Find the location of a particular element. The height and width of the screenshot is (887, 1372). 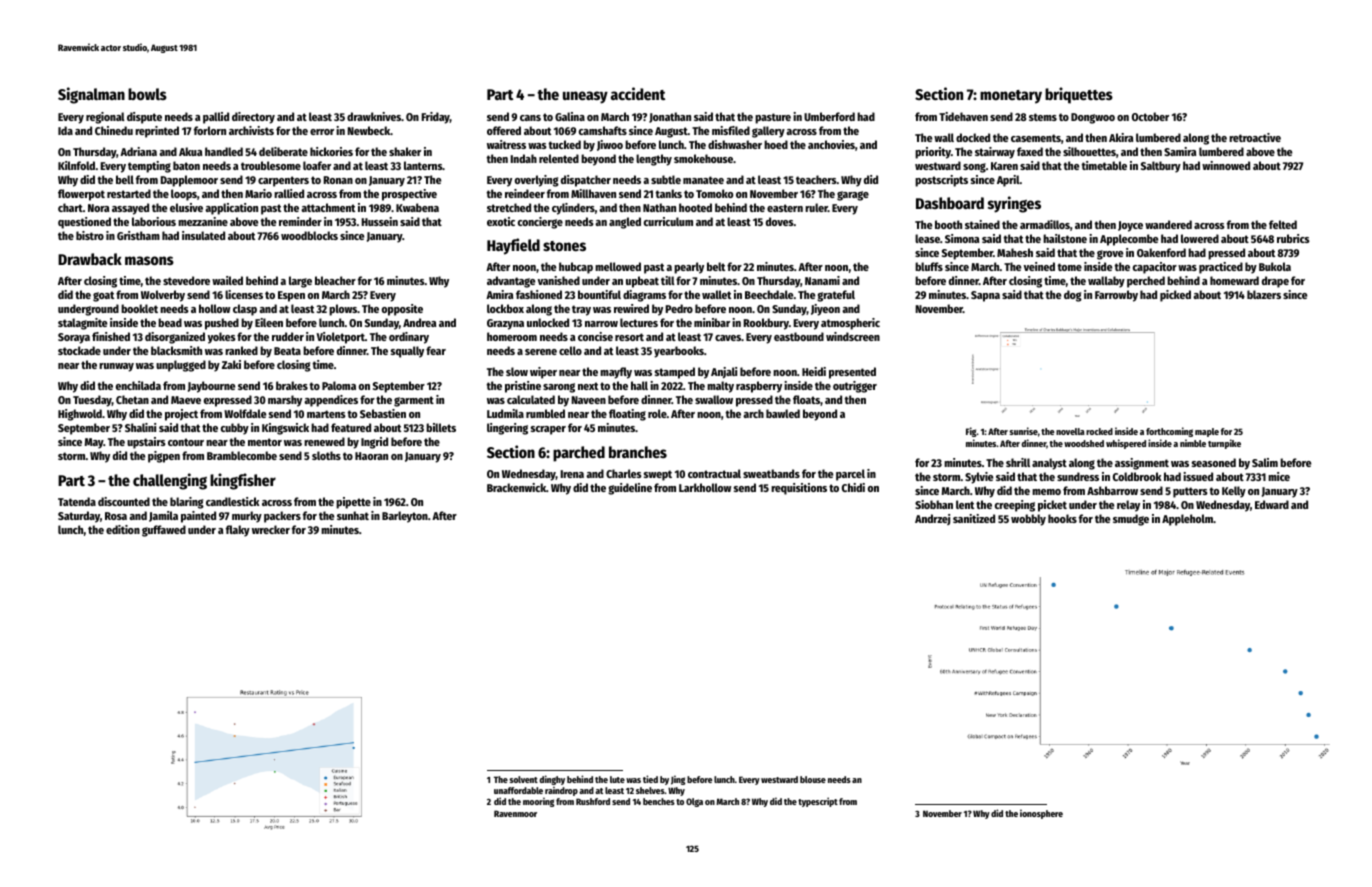

Olga is located at coordinates (694, 802).
